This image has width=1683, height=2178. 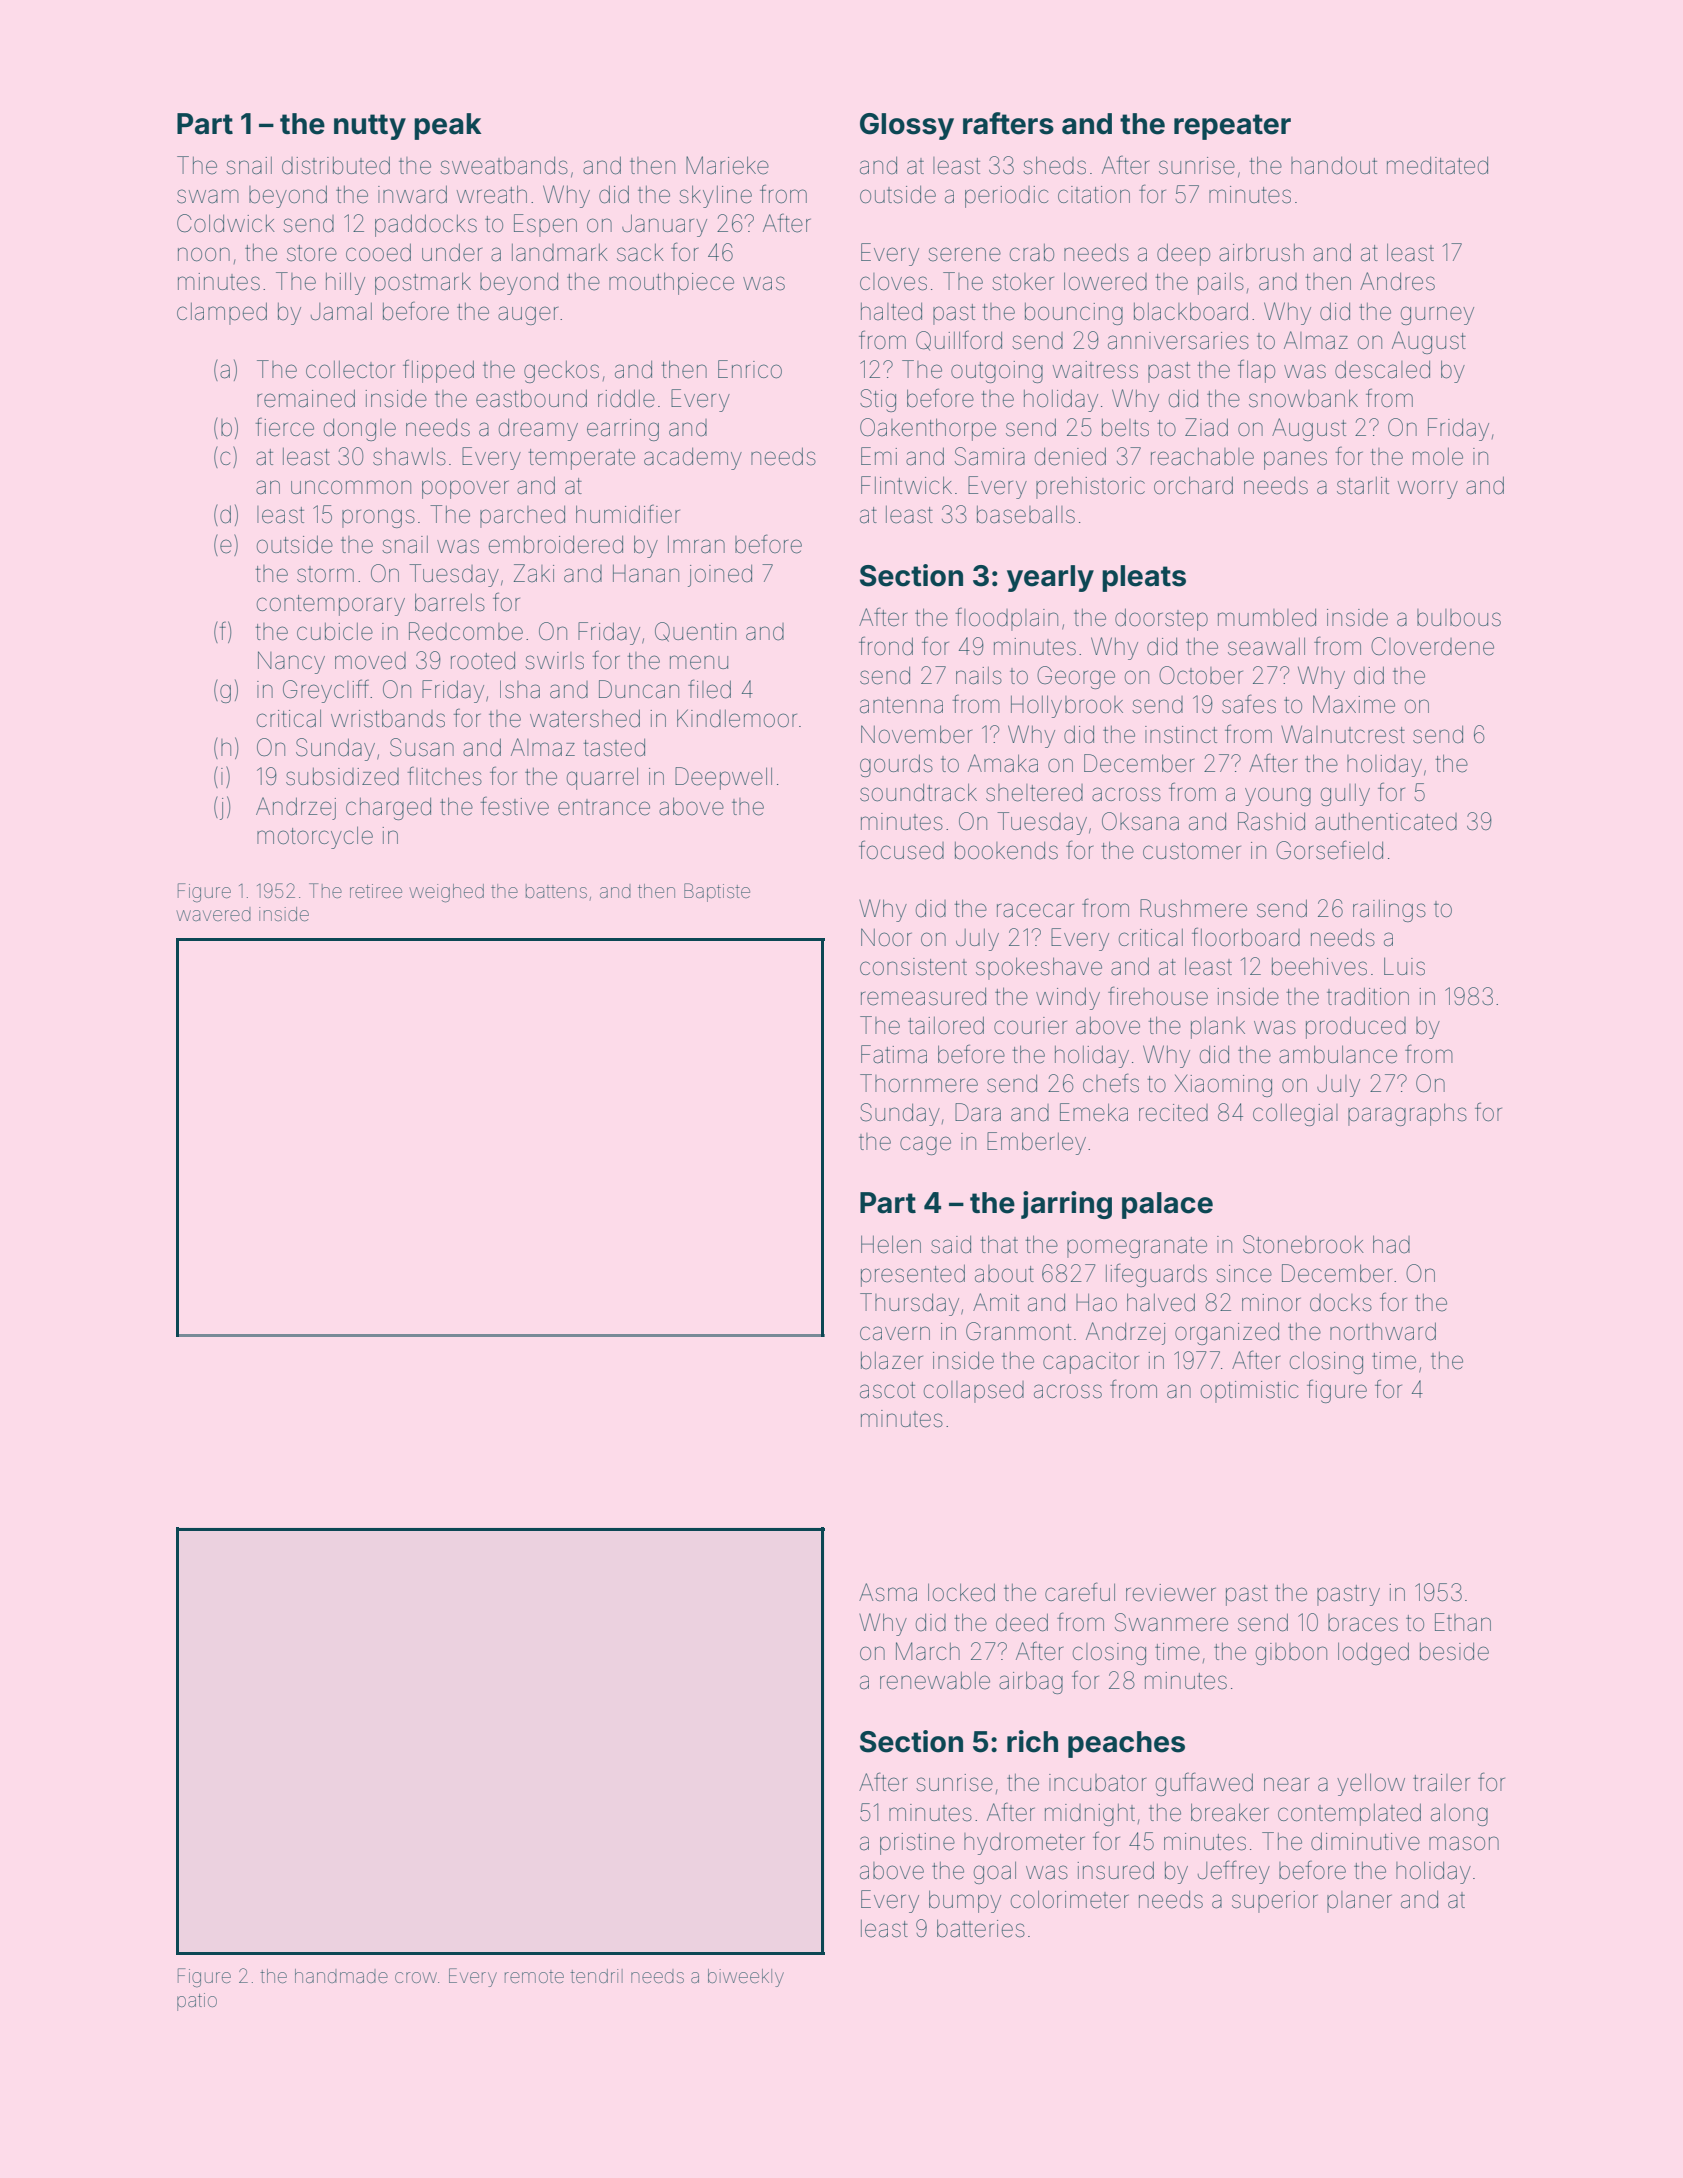 I want to click on outgoing, so click(x=997, y=372).
